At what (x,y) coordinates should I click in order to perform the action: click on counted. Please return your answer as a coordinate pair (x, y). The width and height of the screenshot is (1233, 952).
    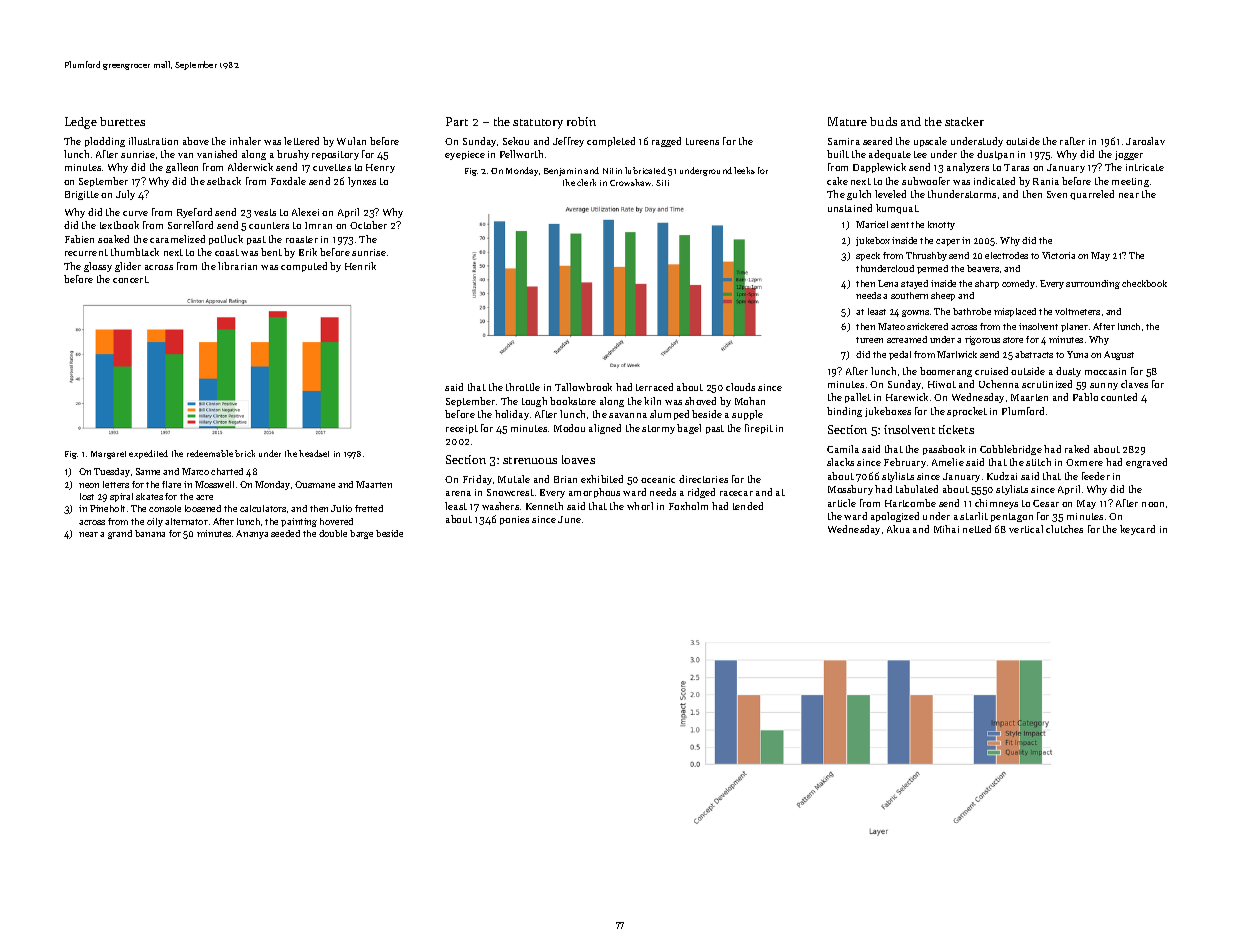
    Looking at the image, I should click on (1119, 397).
